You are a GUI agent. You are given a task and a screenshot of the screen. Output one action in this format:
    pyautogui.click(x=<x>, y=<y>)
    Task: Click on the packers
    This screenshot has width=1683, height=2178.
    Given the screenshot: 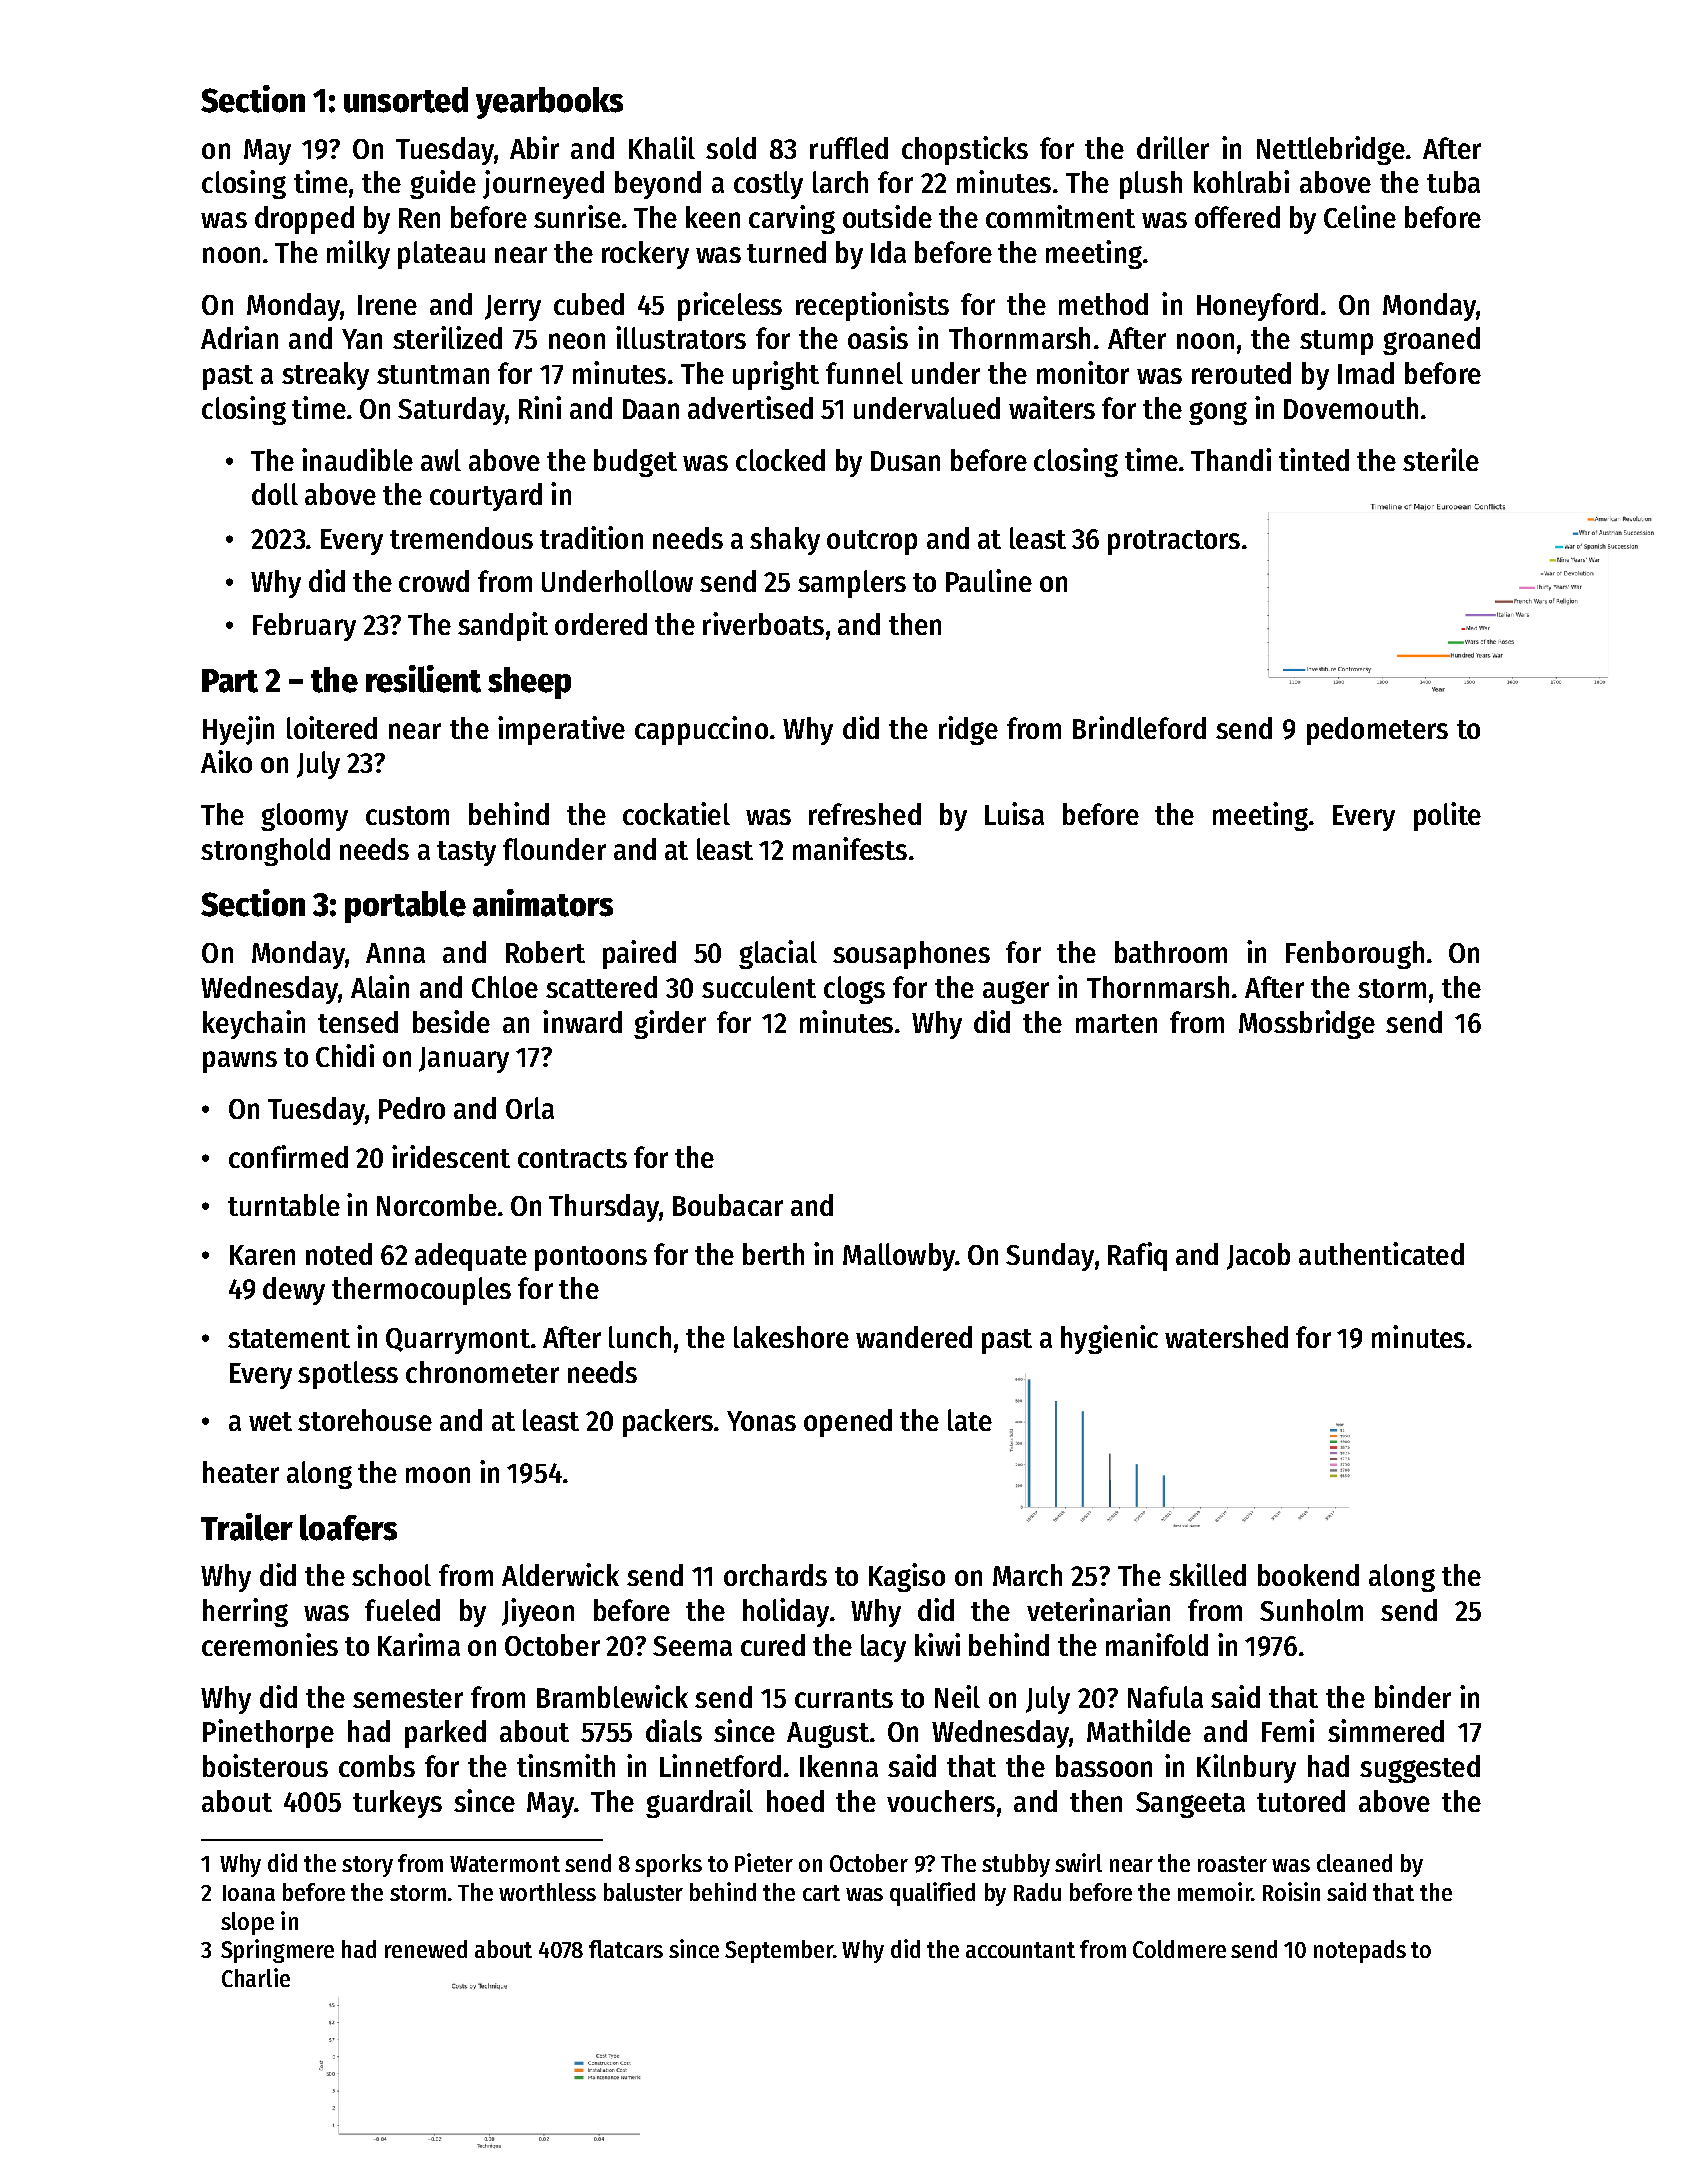 What is the action you would take?
    pyautogui.click(x=668, y=1423)
